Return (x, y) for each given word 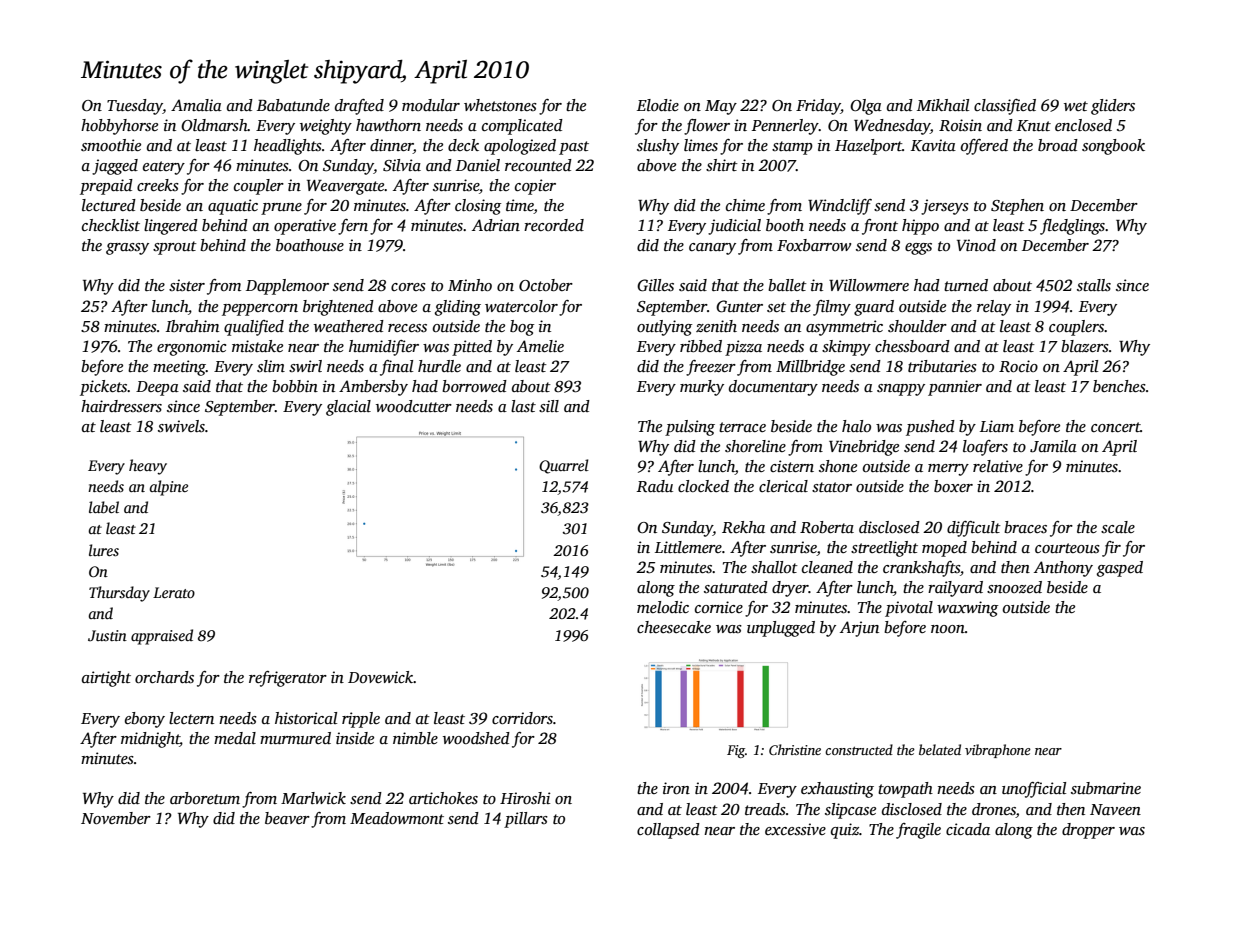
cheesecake (674, 627)
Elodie (658, 105)
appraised (162, 637)
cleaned (827, 567)
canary (712, 249)
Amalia (196, 105)
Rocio (1018, 366)
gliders (1113, 107)
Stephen (1017, 207)
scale (1118, 527)
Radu (655, 486)
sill (549, 406)
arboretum (205, 798)
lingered (171, 227)
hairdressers (121, 406)
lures (104, 550)
